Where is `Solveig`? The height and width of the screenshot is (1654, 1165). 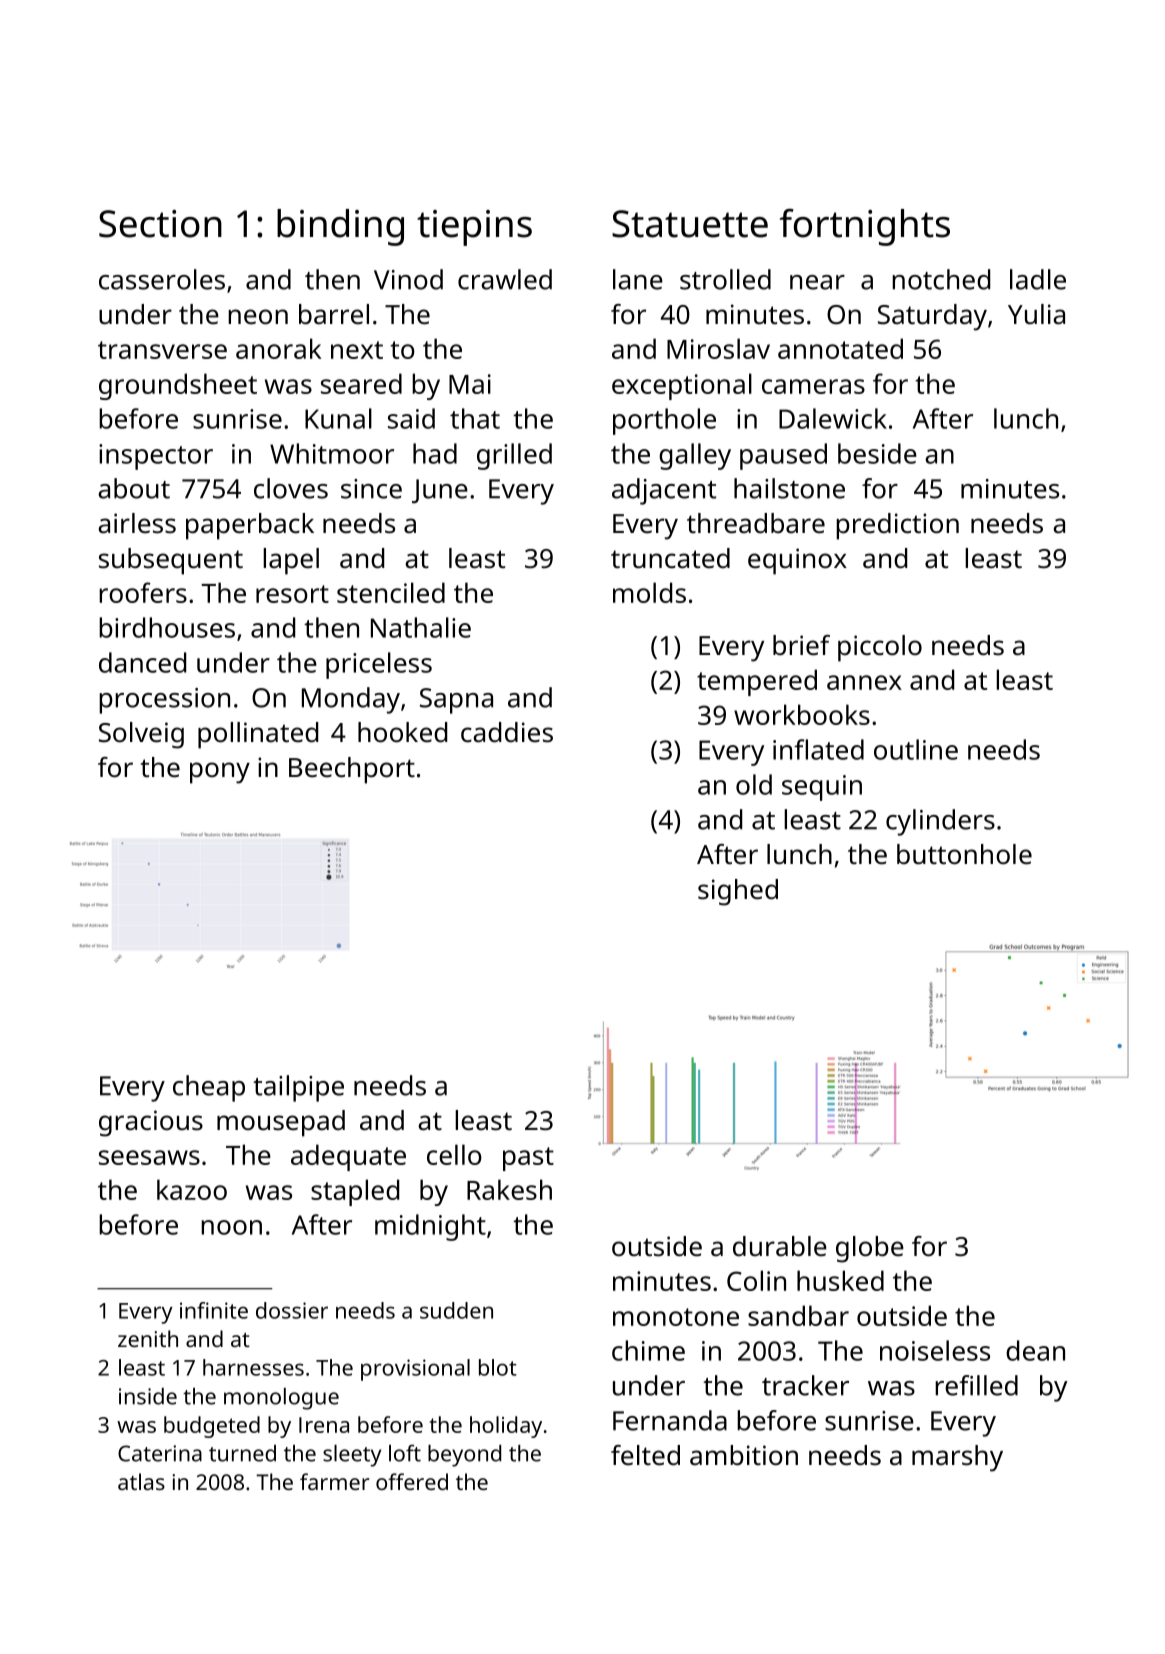
Solveig is located at coordinates (141, 735).
